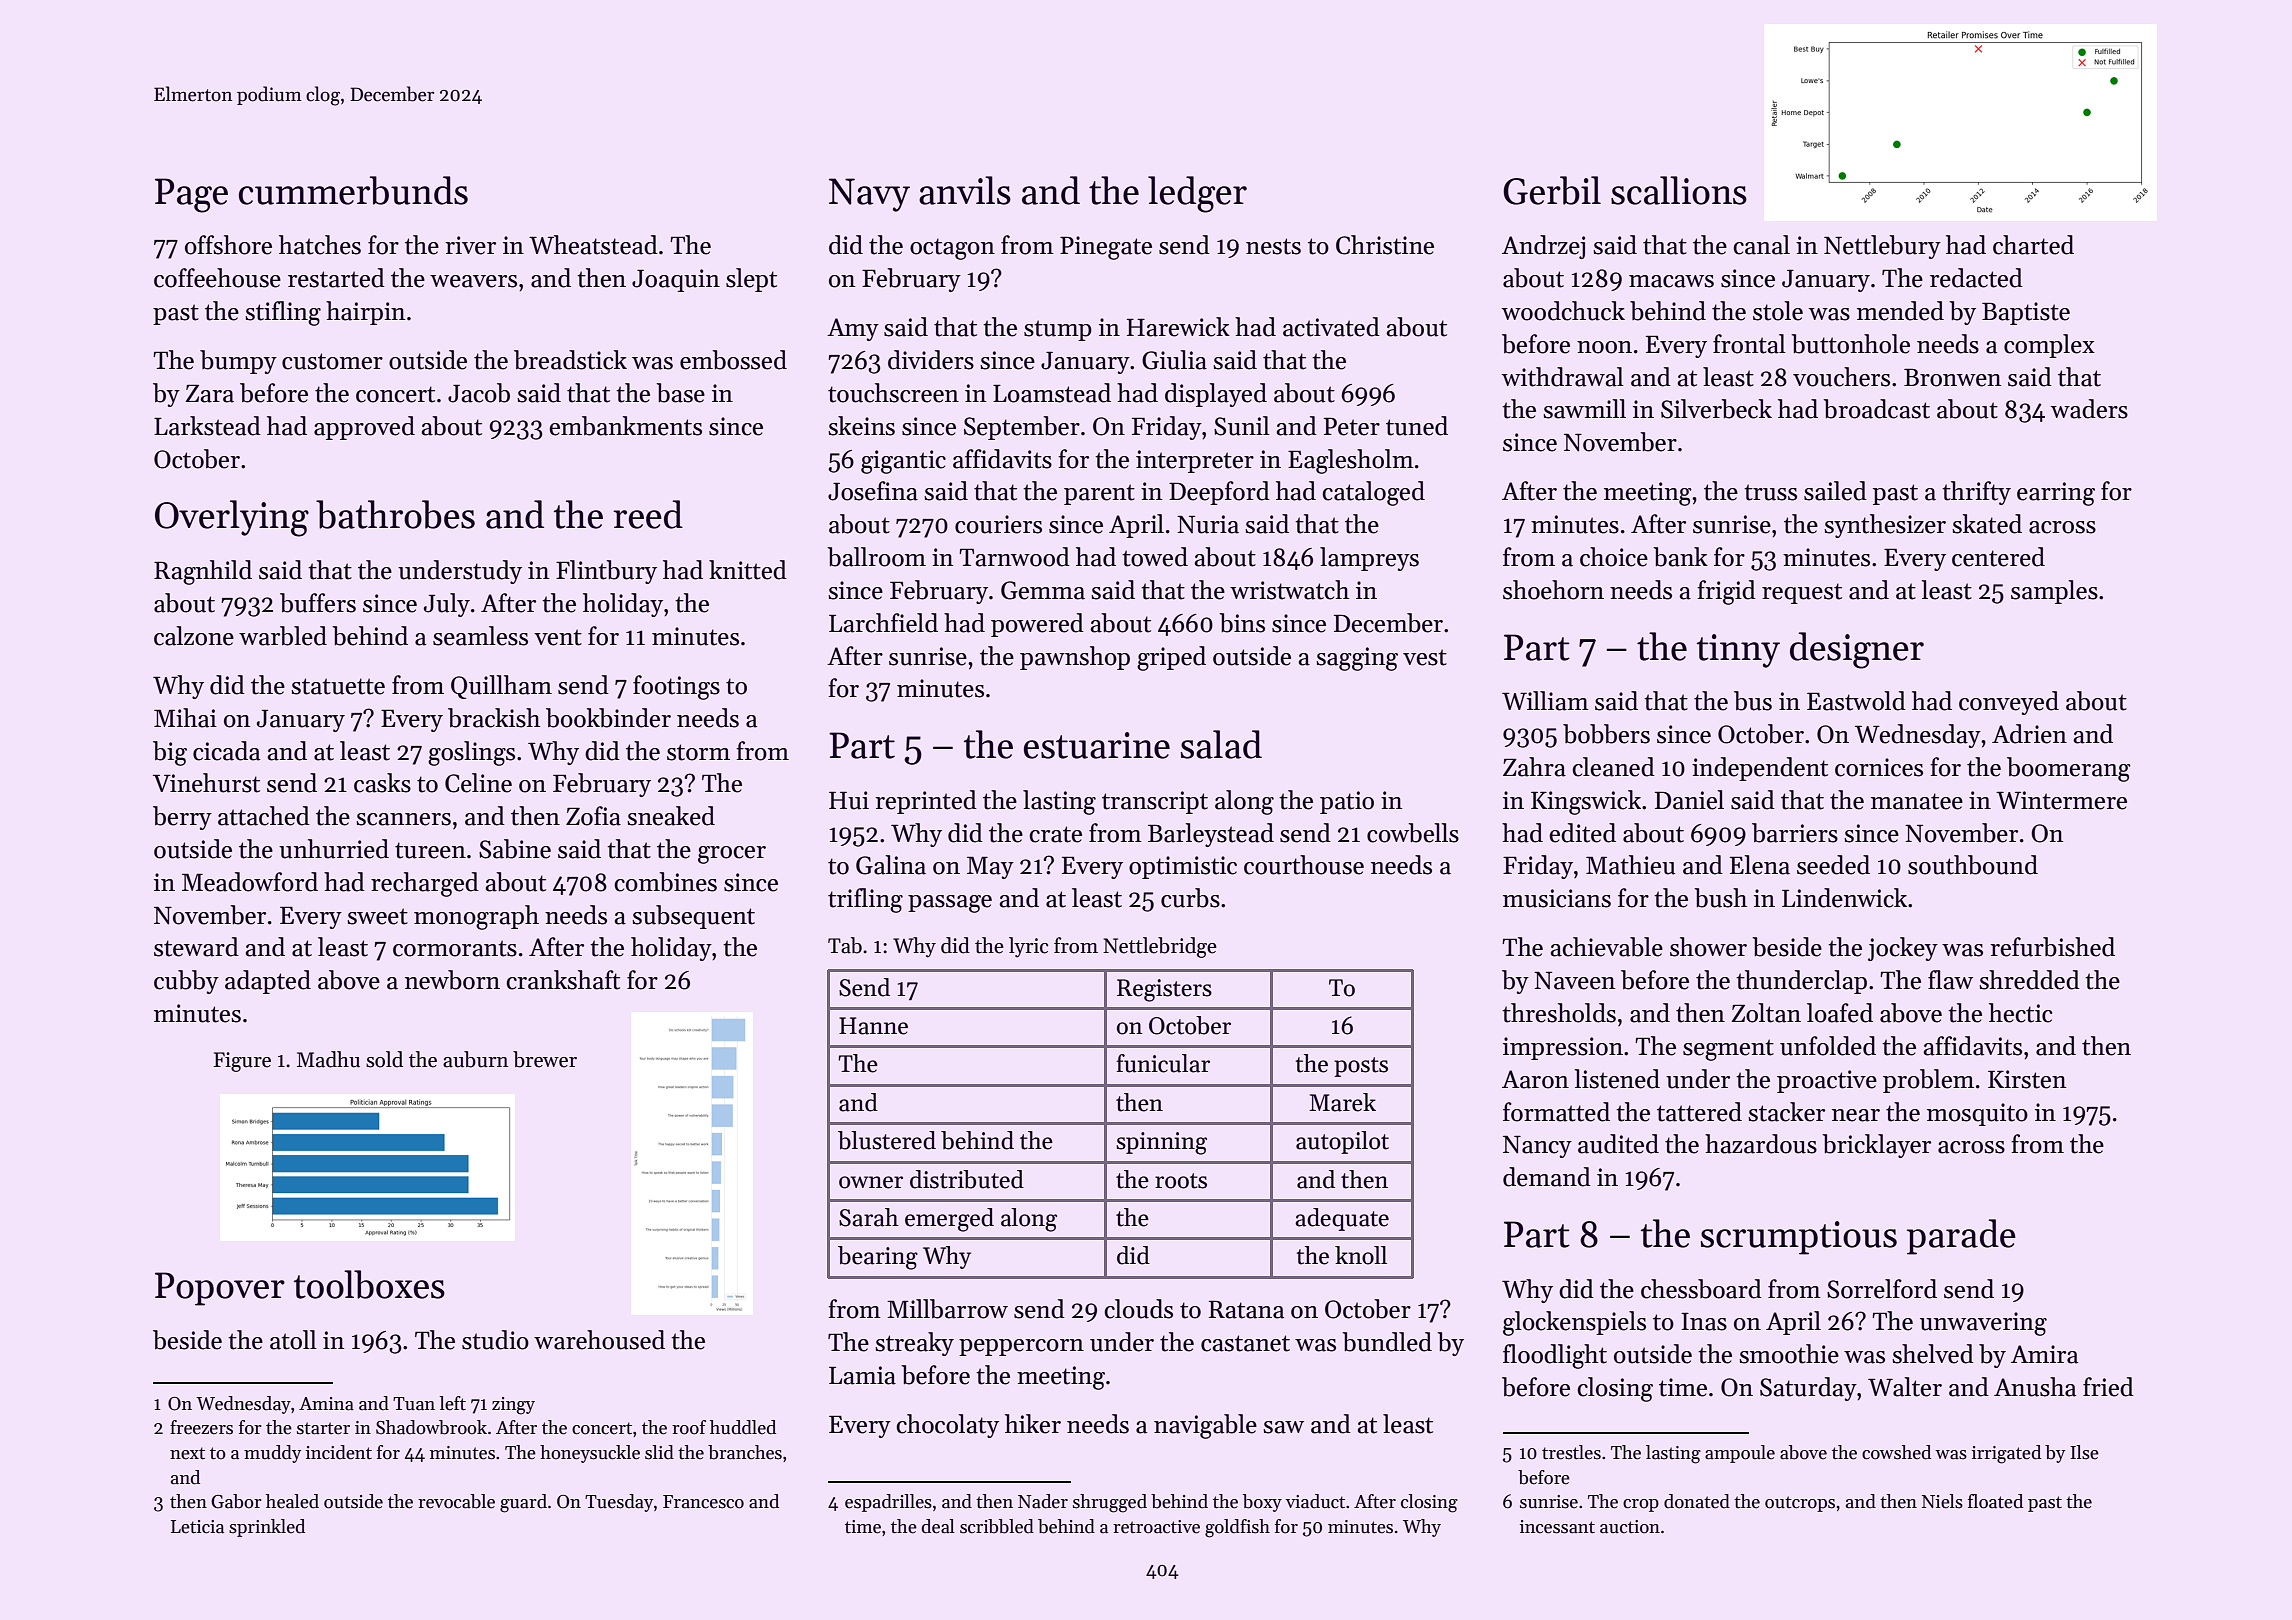 The image size is (2292, 1620). I want to click on guard, so click(523, 1503).
